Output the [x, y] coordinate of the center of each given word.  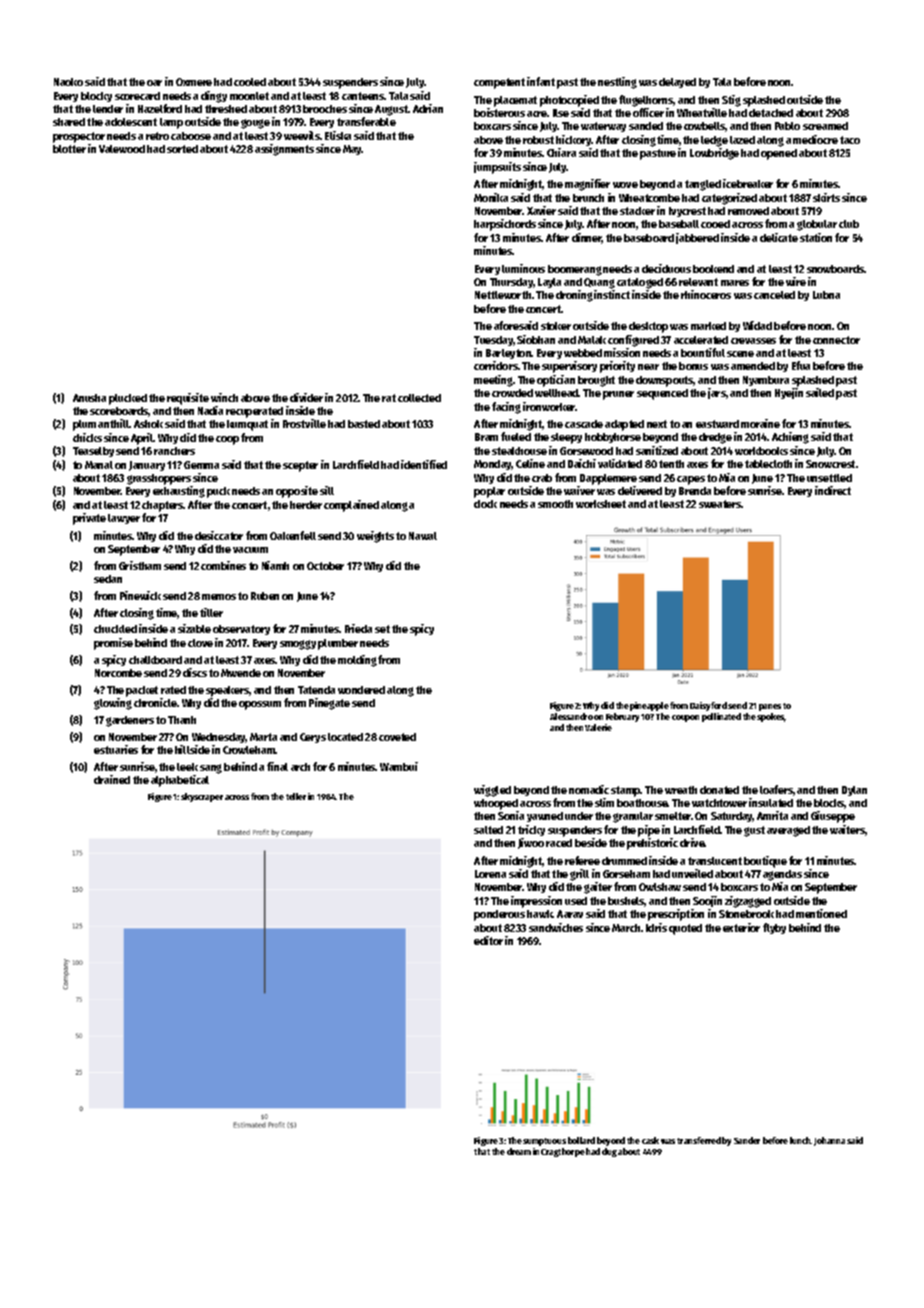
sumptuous [544, 1142]
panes [770, 707]
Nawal [423, 536]
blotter [69, 149]
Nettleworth [503, 295]
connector [836, 340]
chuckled [115, 629]
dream [519, 1151]
